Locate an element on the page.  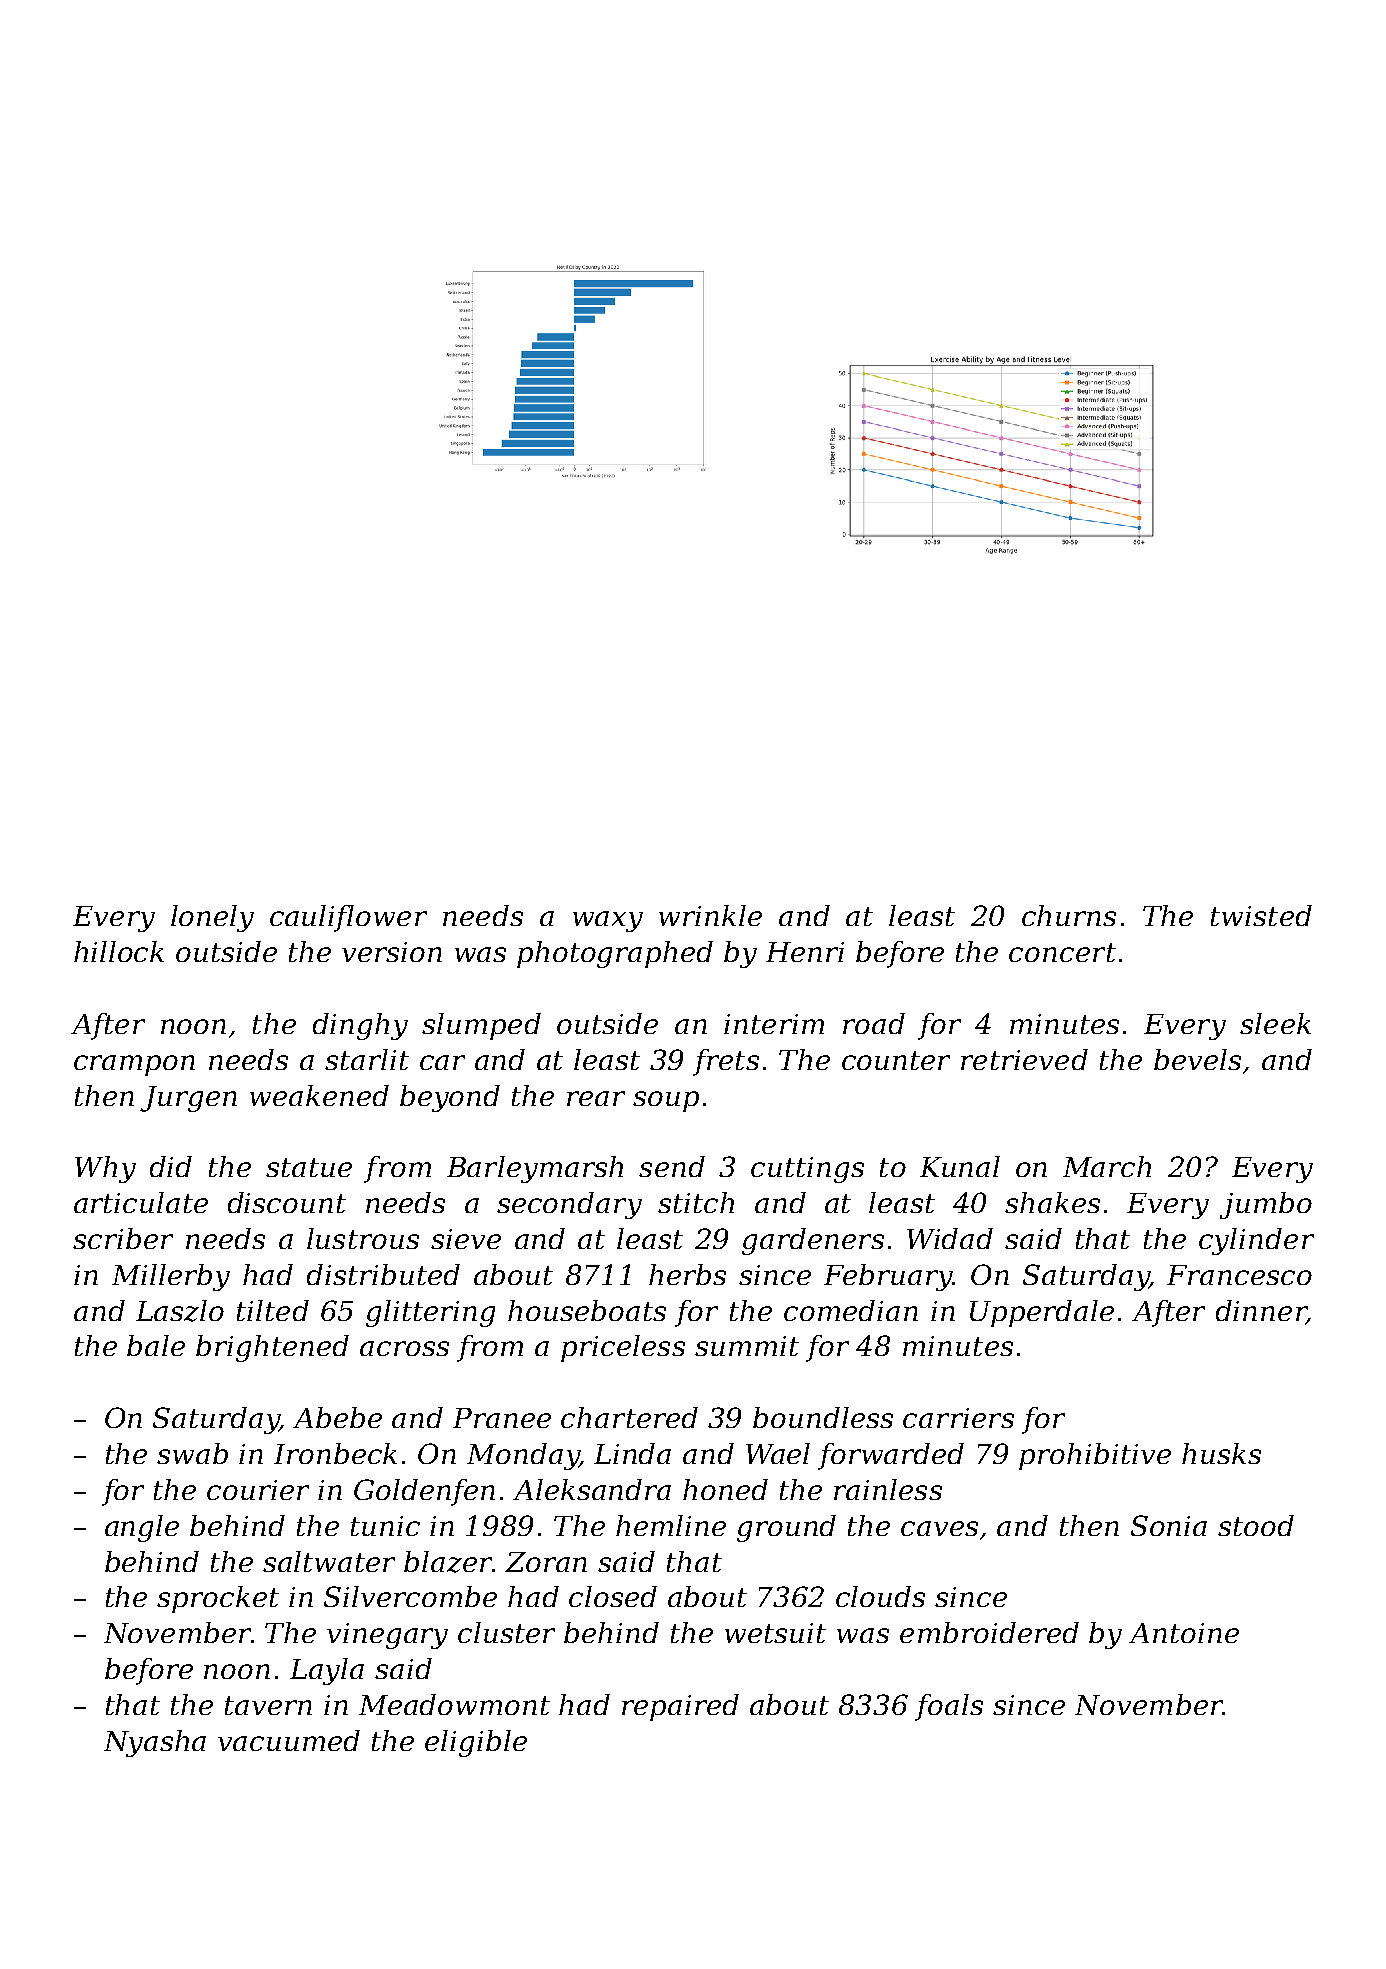
send is located at coordinates (672, 1166).
